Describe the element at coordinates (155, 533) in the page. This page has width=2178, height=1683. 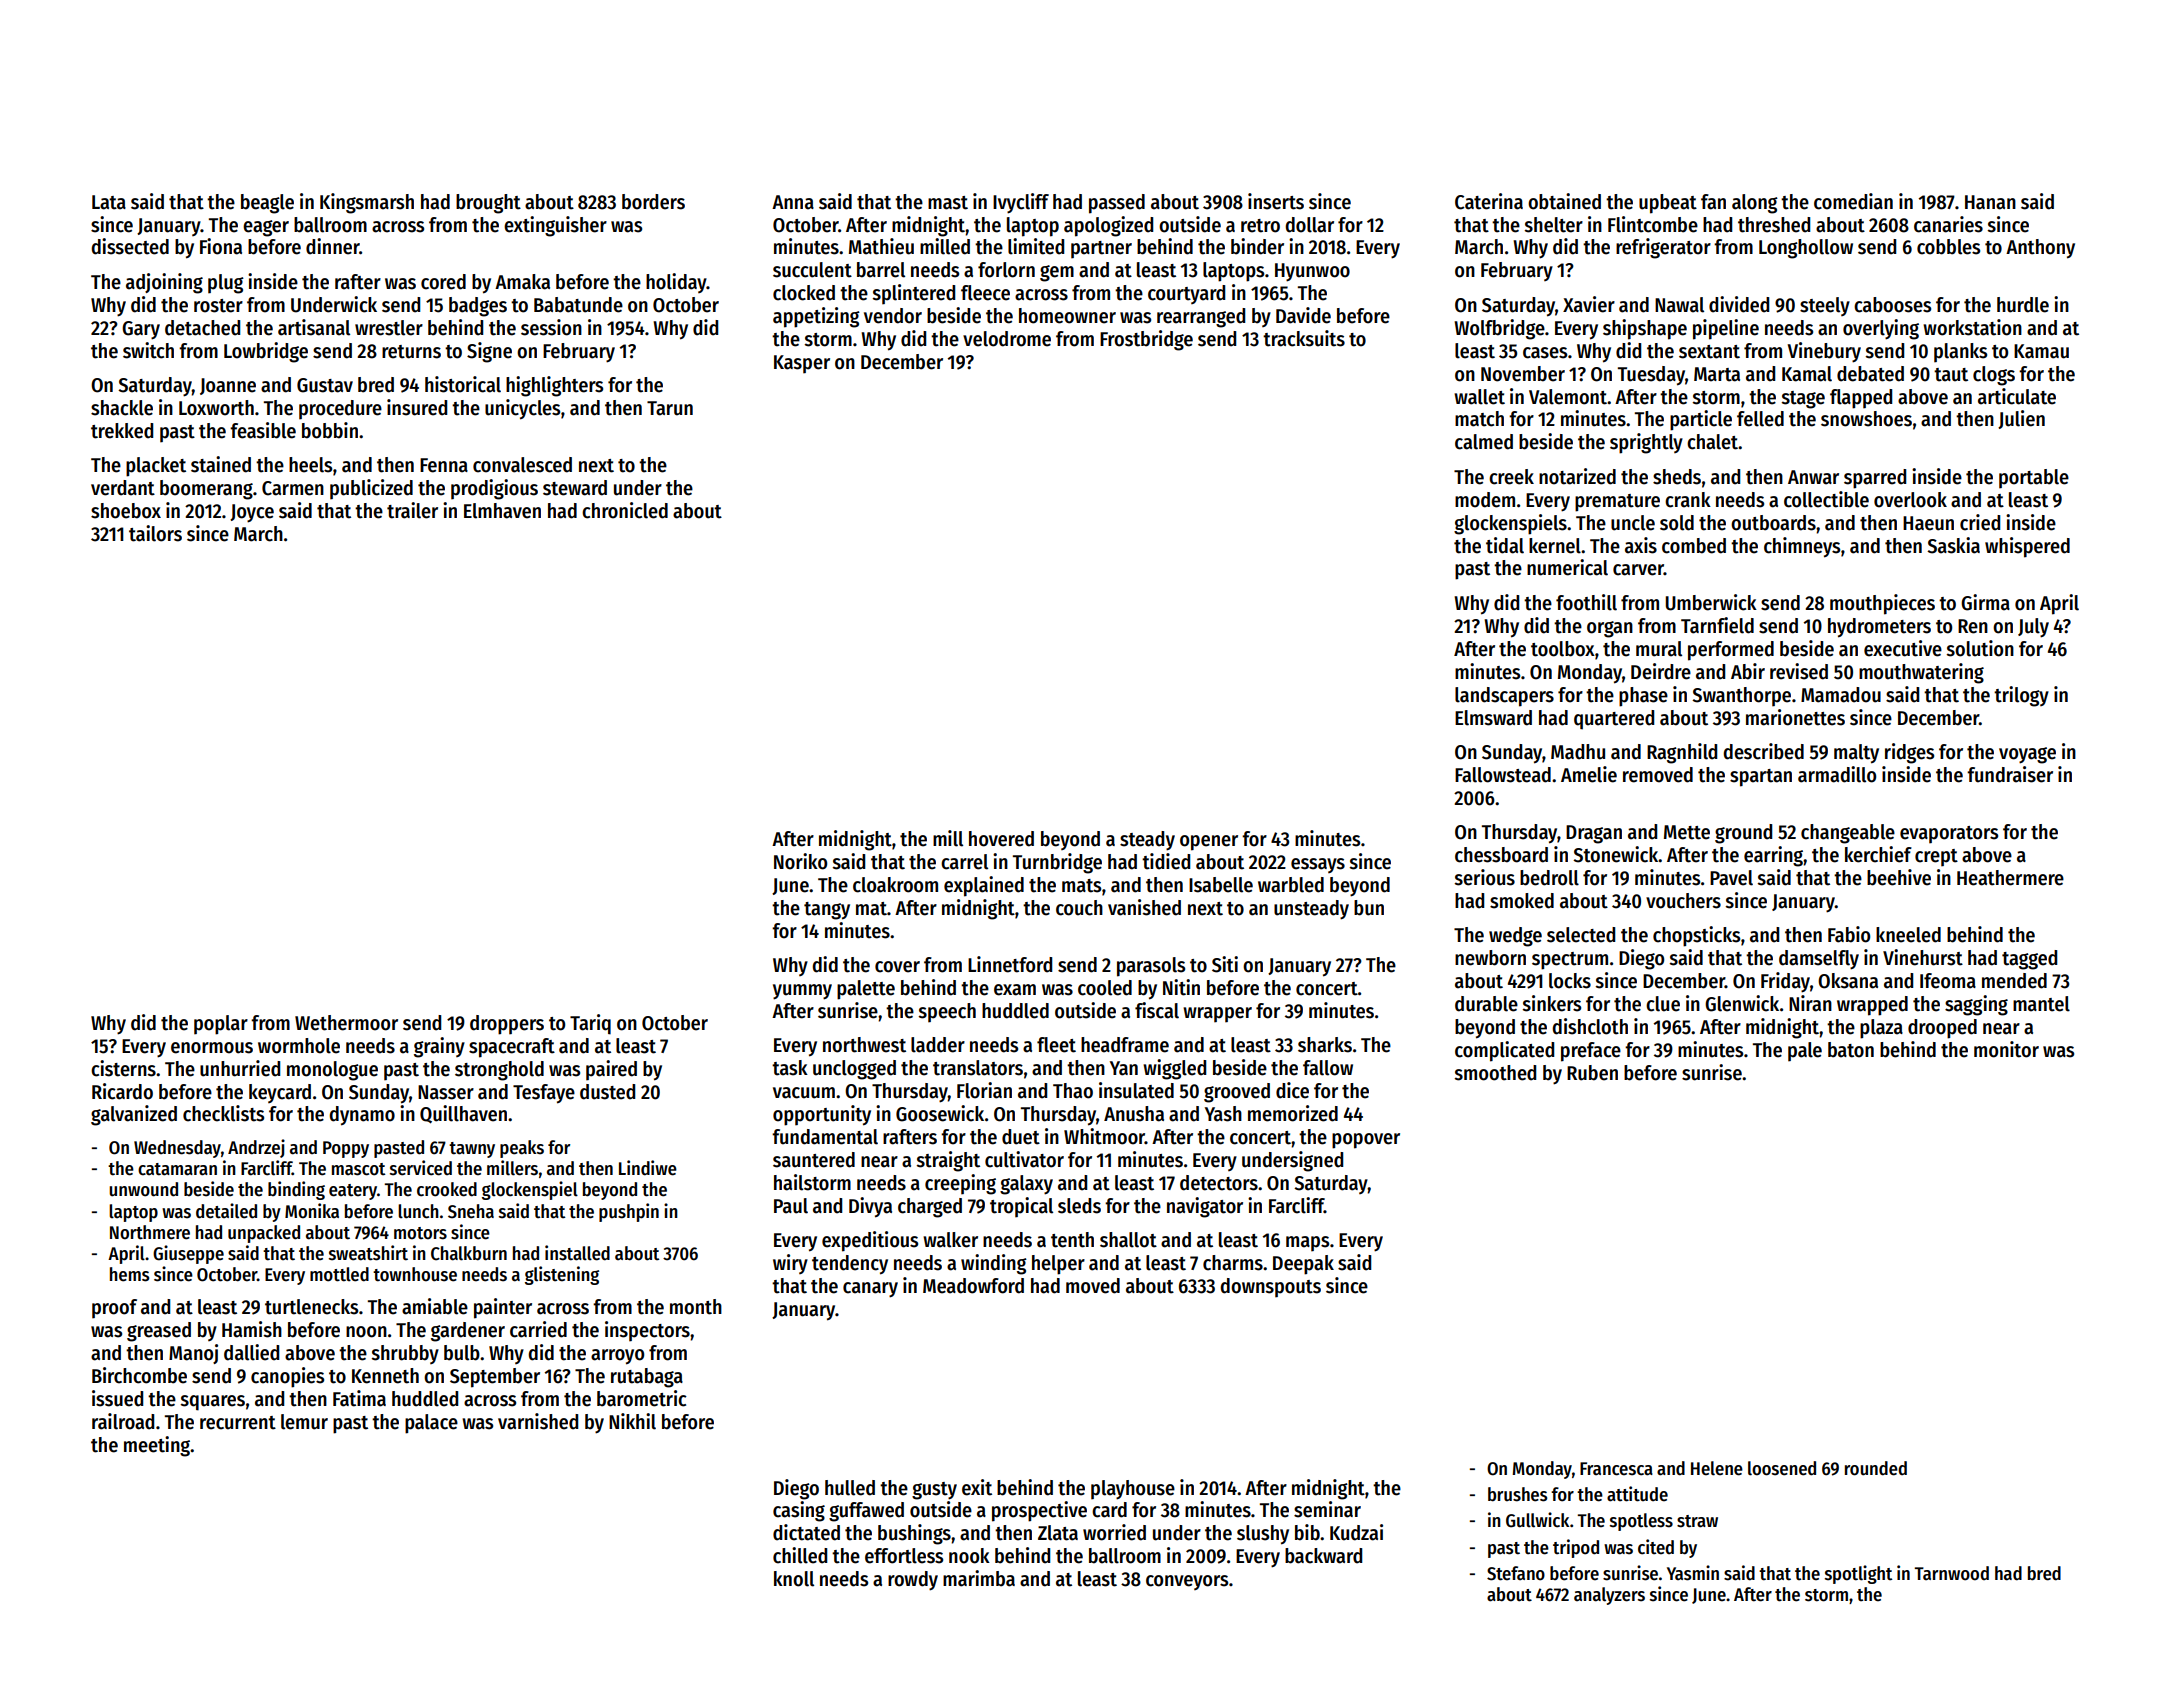
I see `tailors` at that location.
